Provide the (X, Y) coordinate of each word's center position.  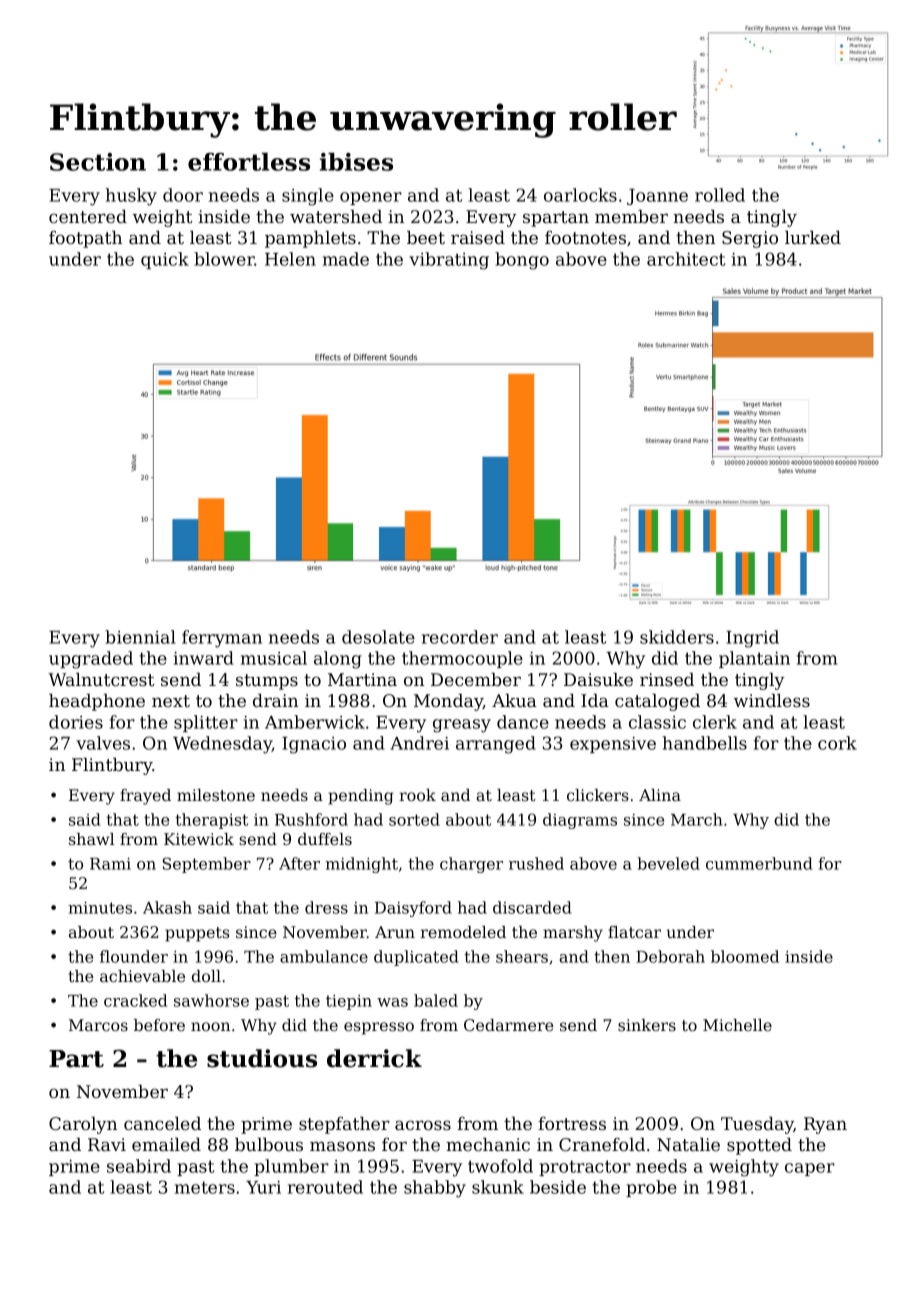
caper (810, 1169)
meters (205, 1187)
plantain (754, 659)
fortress (572, 1123)
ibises (356, 162)
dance (523, 722)
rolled (720, 195)
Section (98, 162)
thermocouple (462, 659)
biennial (140, 637)
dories (76, 722)
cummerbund (759, 863)
